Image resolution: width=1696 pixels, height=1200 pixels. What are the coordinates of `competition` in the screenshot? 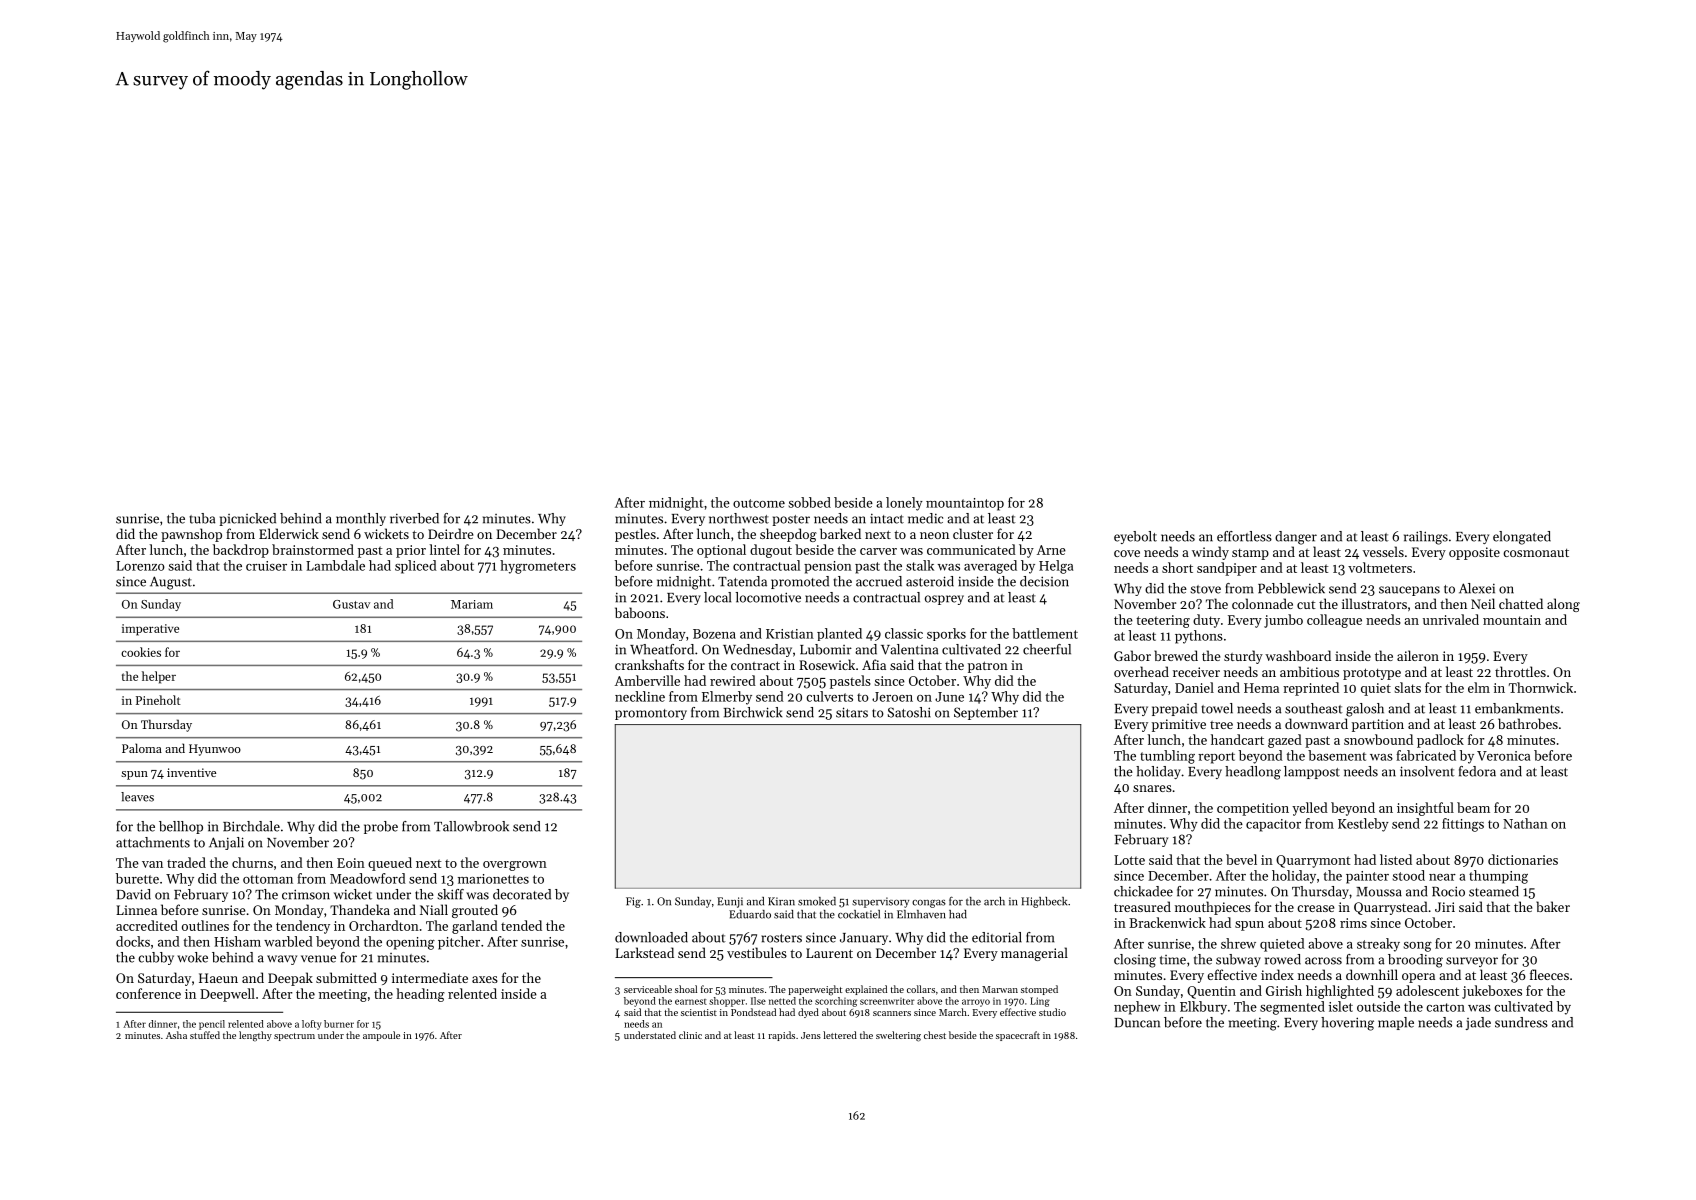 It's located at (1253, 809).
